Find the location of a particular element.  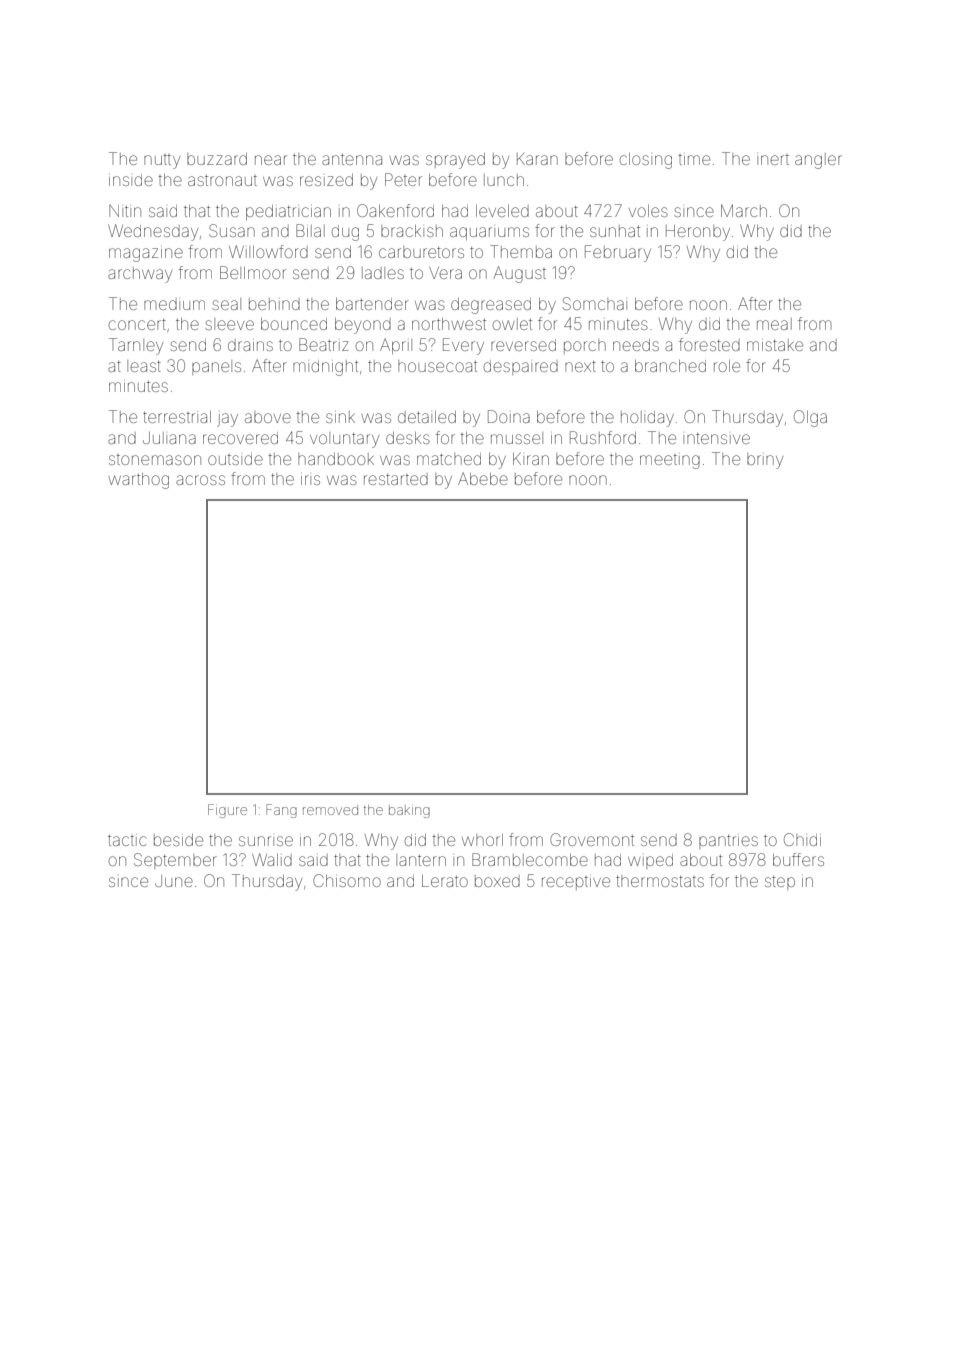

next is located at coordinates (580, 366).
